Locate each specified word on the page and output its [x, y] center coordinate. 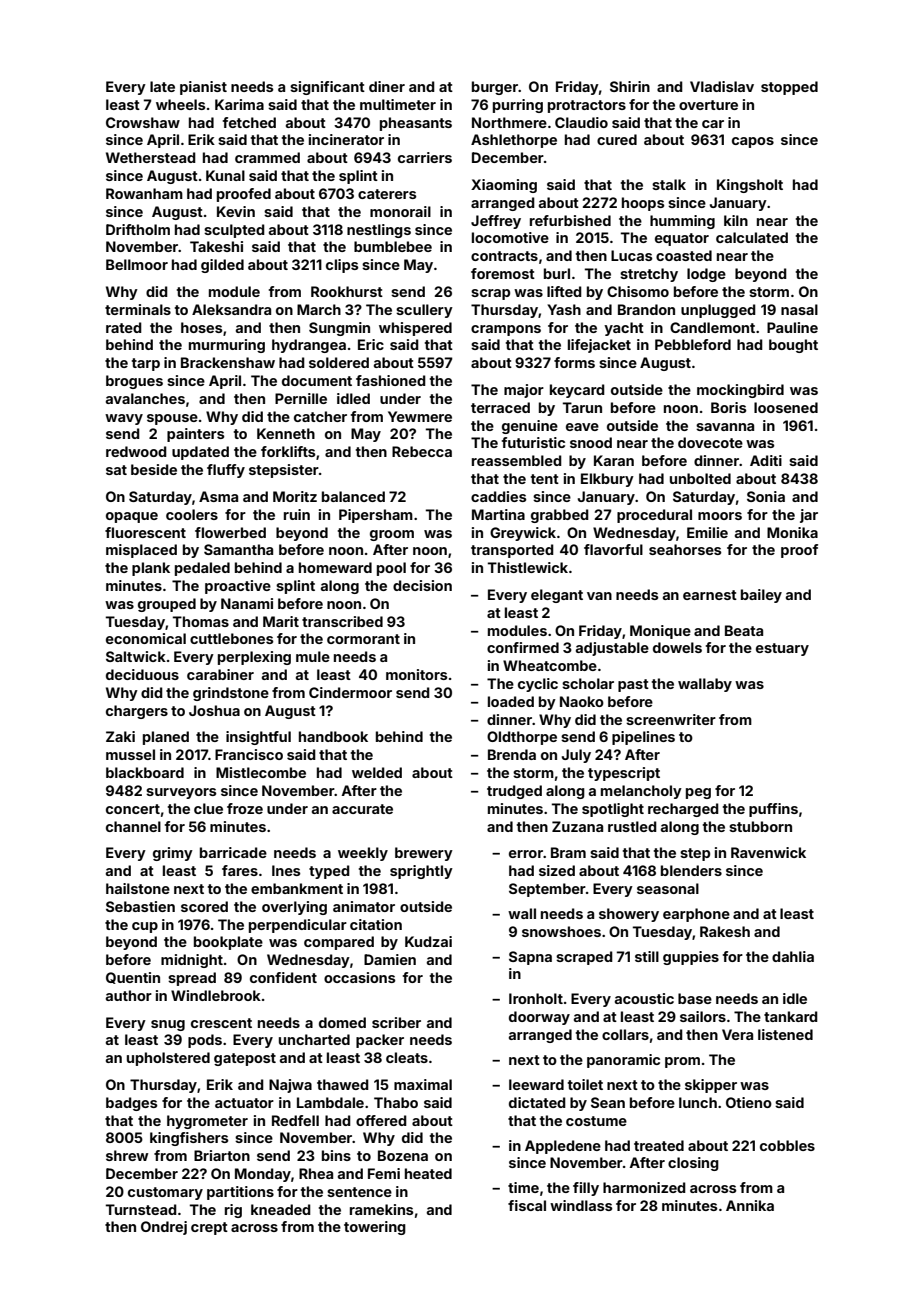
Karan [614, 460]
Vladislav [722, 86]
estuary [782, 649]
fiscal [527, 1205]
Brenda [512, 754]
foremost [503, 273]
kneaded [281, 1209]
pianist [203, 88]
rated [124, 327]
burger [495, 88]
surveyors [181, 793]
